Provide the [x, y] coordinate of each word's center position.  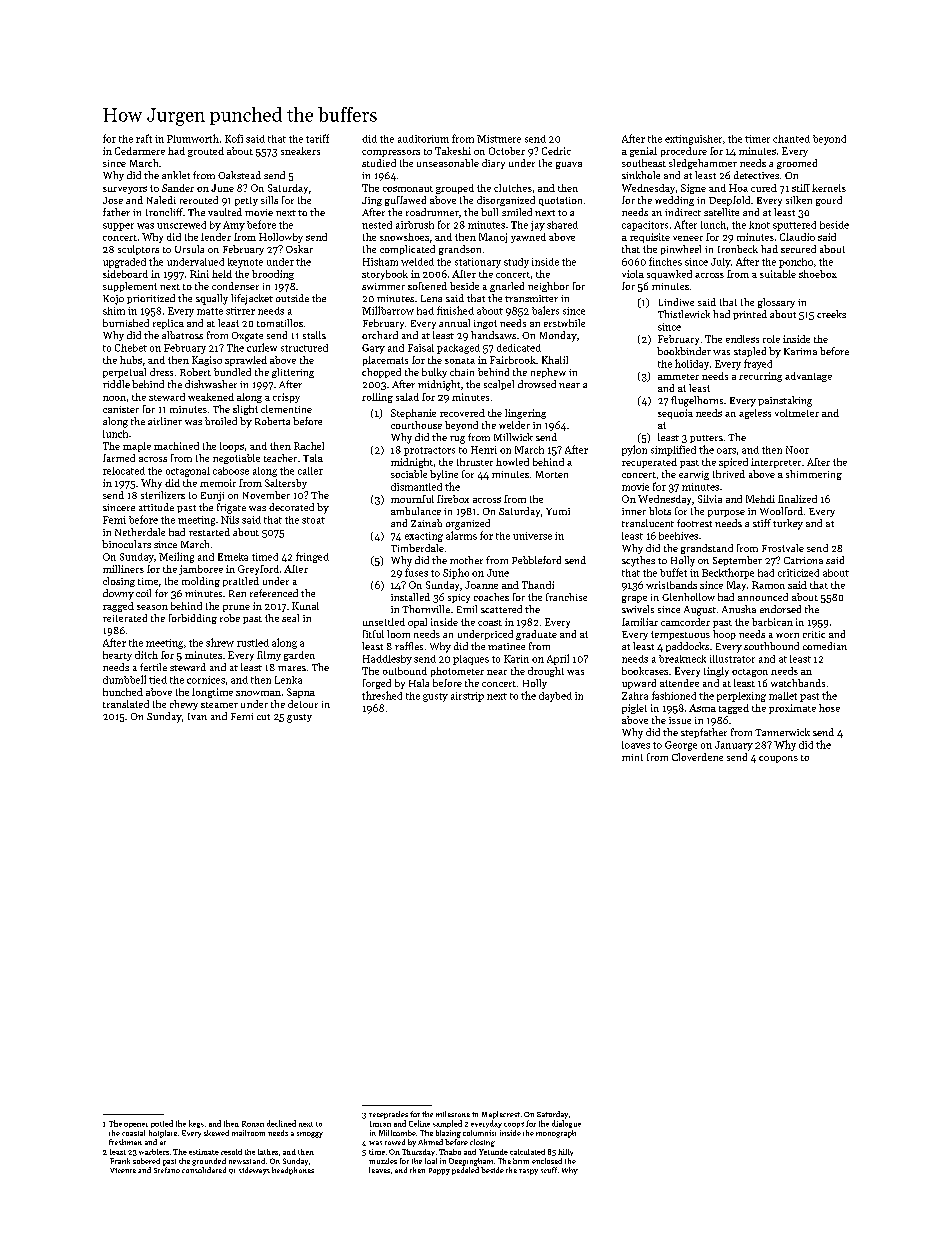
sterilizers [163, 495]
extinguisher [693, 140]
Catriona [803, 560]
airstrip [467, 697]
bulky [434, 373]
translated [126, 704]
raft [144, 138]
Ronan [253, 1124]
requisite [650, 238]
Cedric [556, 151]
